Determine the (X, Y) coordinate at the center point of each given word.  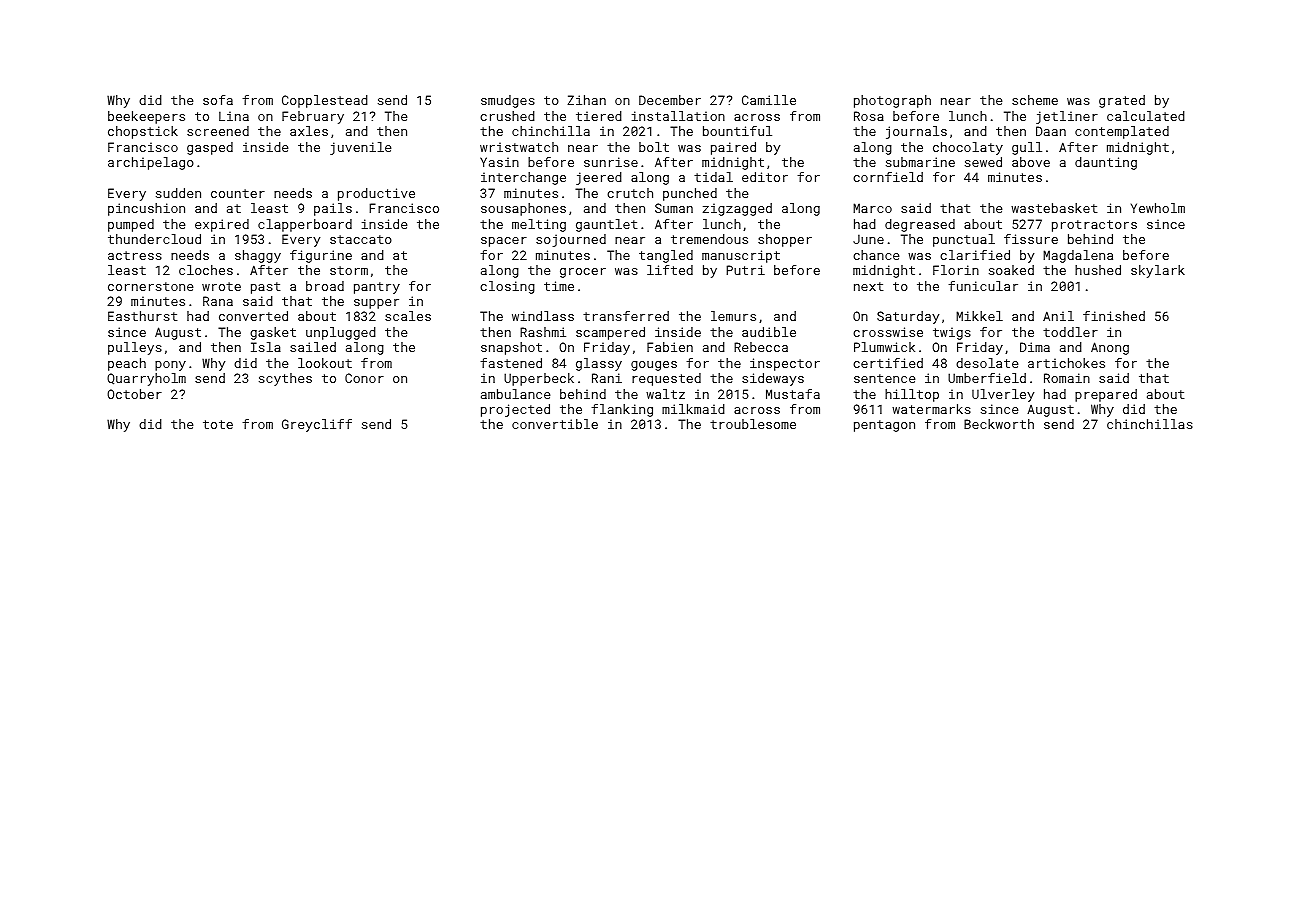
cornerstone (150, 286)
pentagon (884, 426)
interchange (523, 178)
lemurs (733, 316)
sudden (178, 193)
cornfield (888, 177)
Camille (769, 100)
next (869, 286)
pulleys (135, 348)
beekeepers (146, 117)
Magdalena (1078, 256)
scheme (1035, 100)
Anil (1058, 316)
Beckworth (999, 424)
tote (218, 424)
